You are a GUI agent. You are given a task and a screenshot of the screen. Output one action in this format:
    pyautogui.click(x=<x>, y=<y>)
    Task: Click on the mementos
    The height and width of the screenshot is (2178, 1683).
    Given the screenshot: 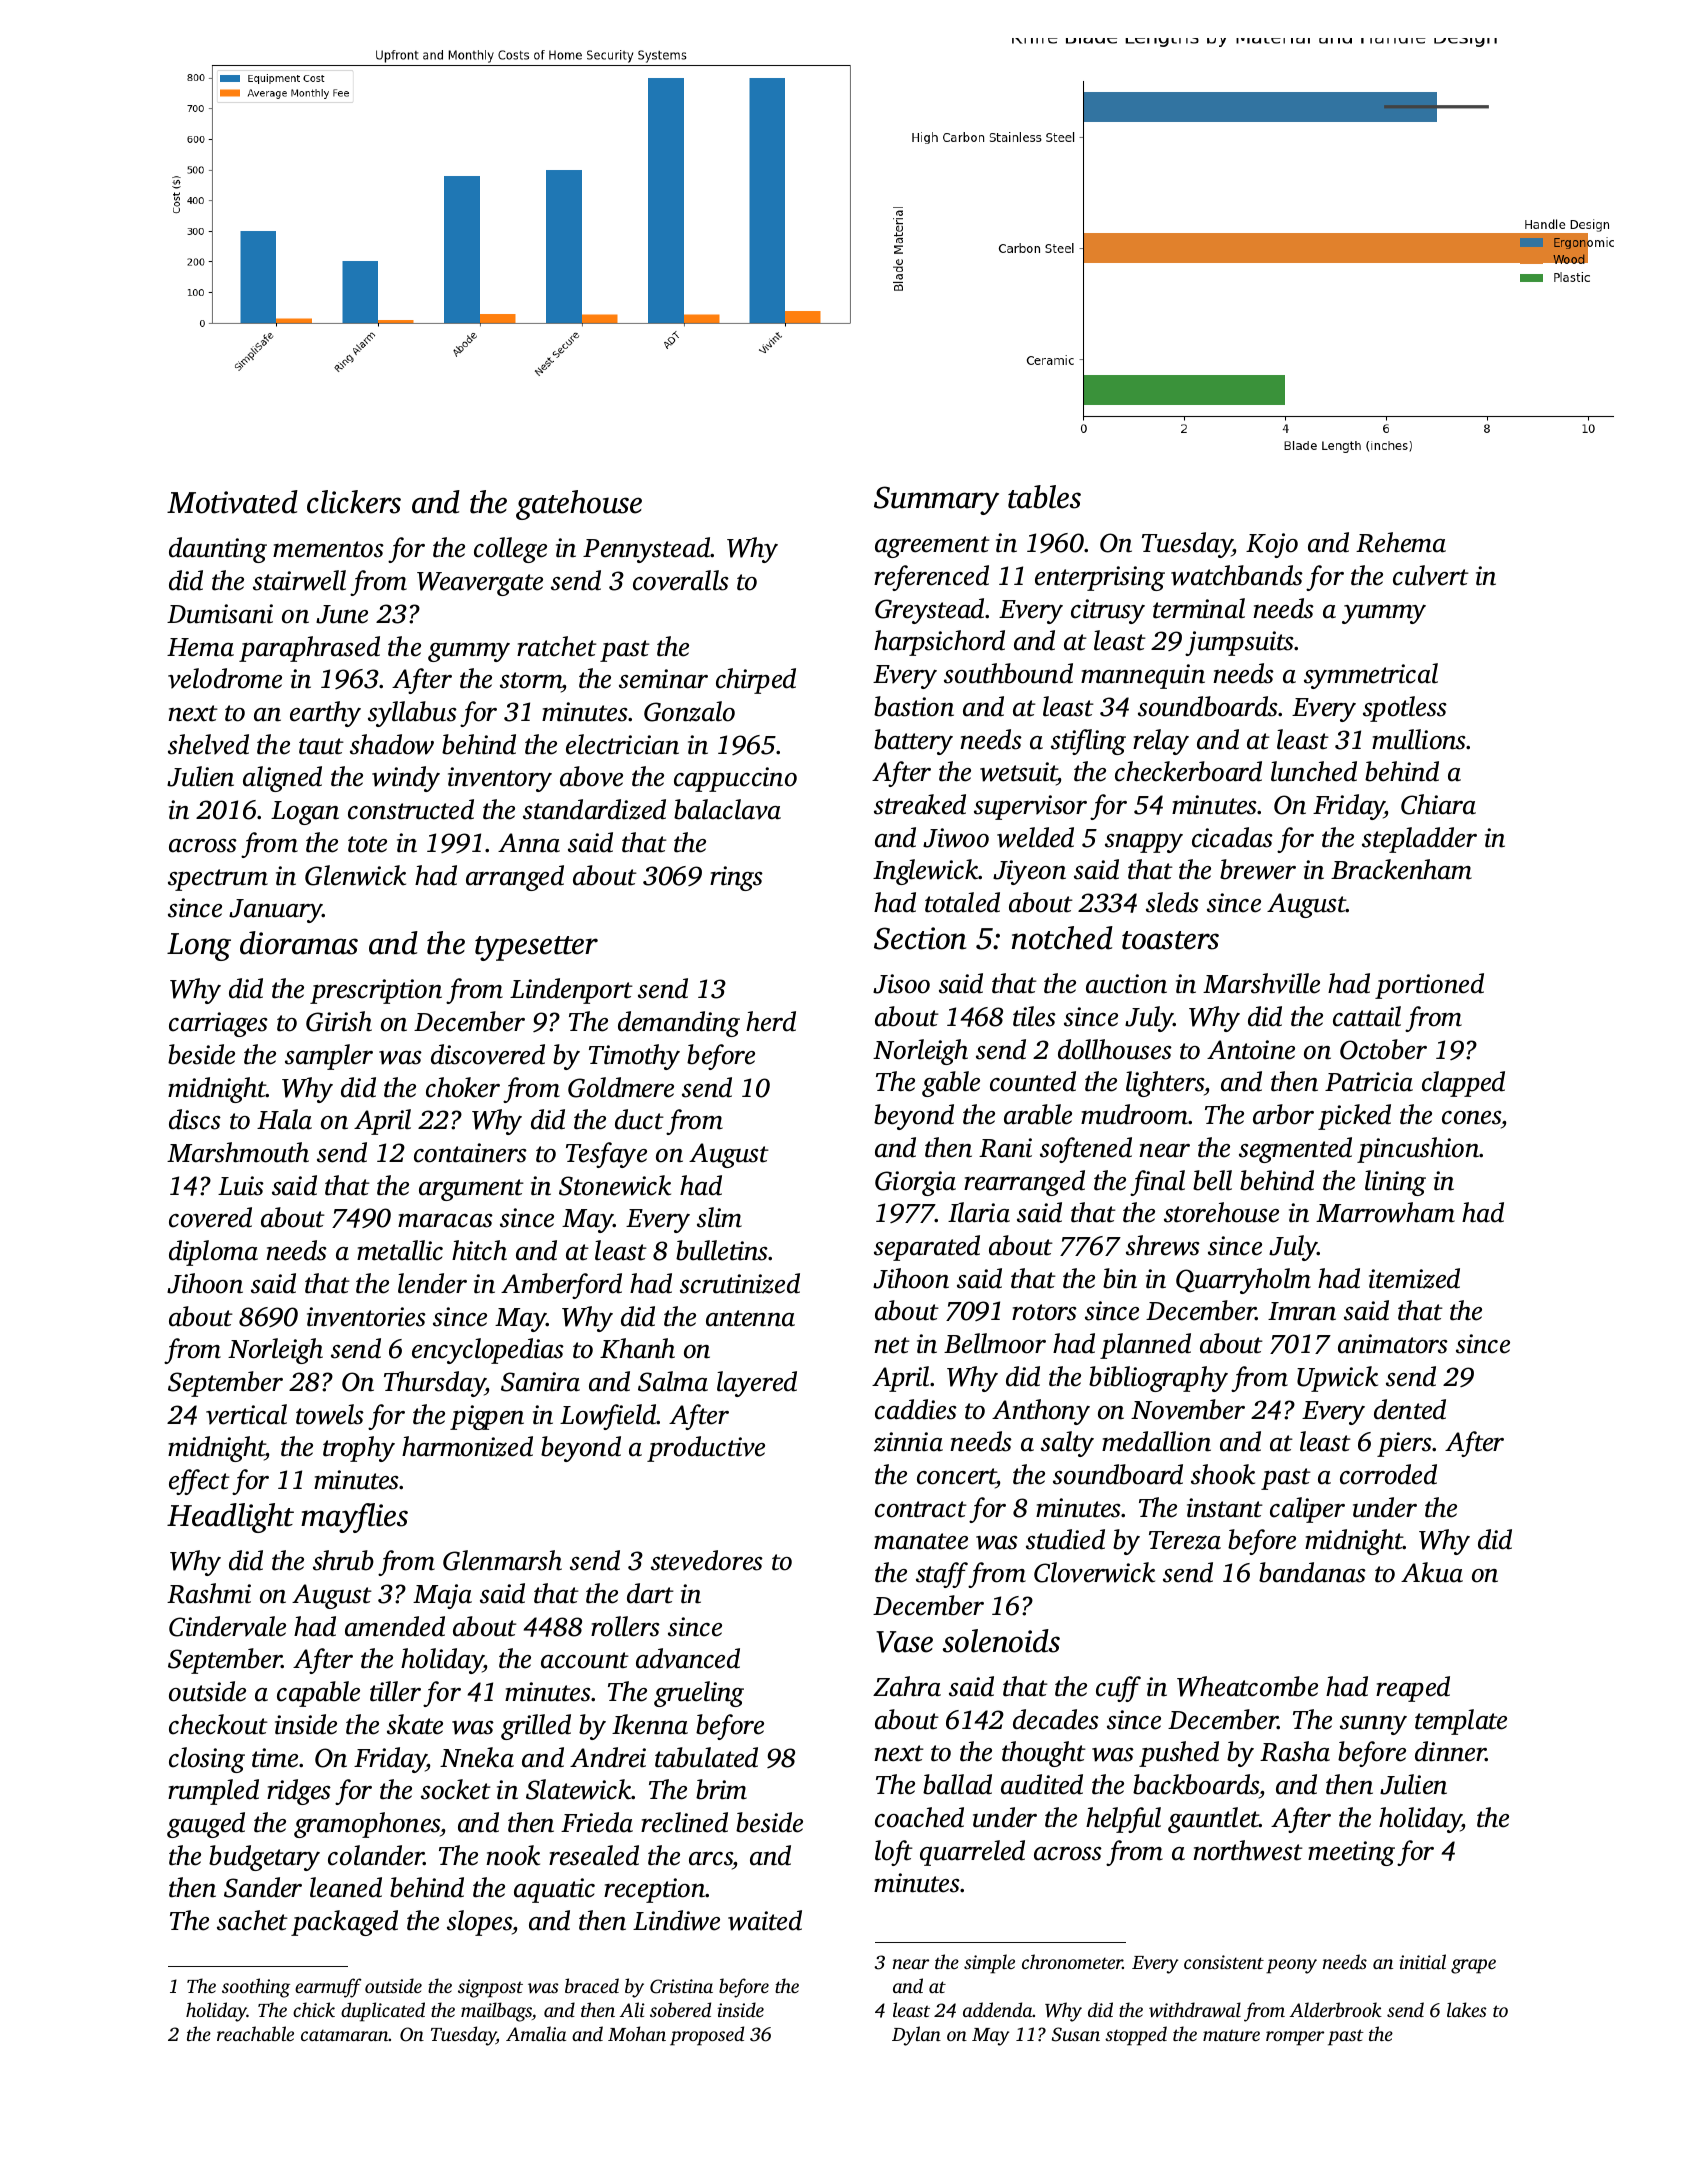 What is the action you would take?
    pyautogui.click(x=328, y=549)
